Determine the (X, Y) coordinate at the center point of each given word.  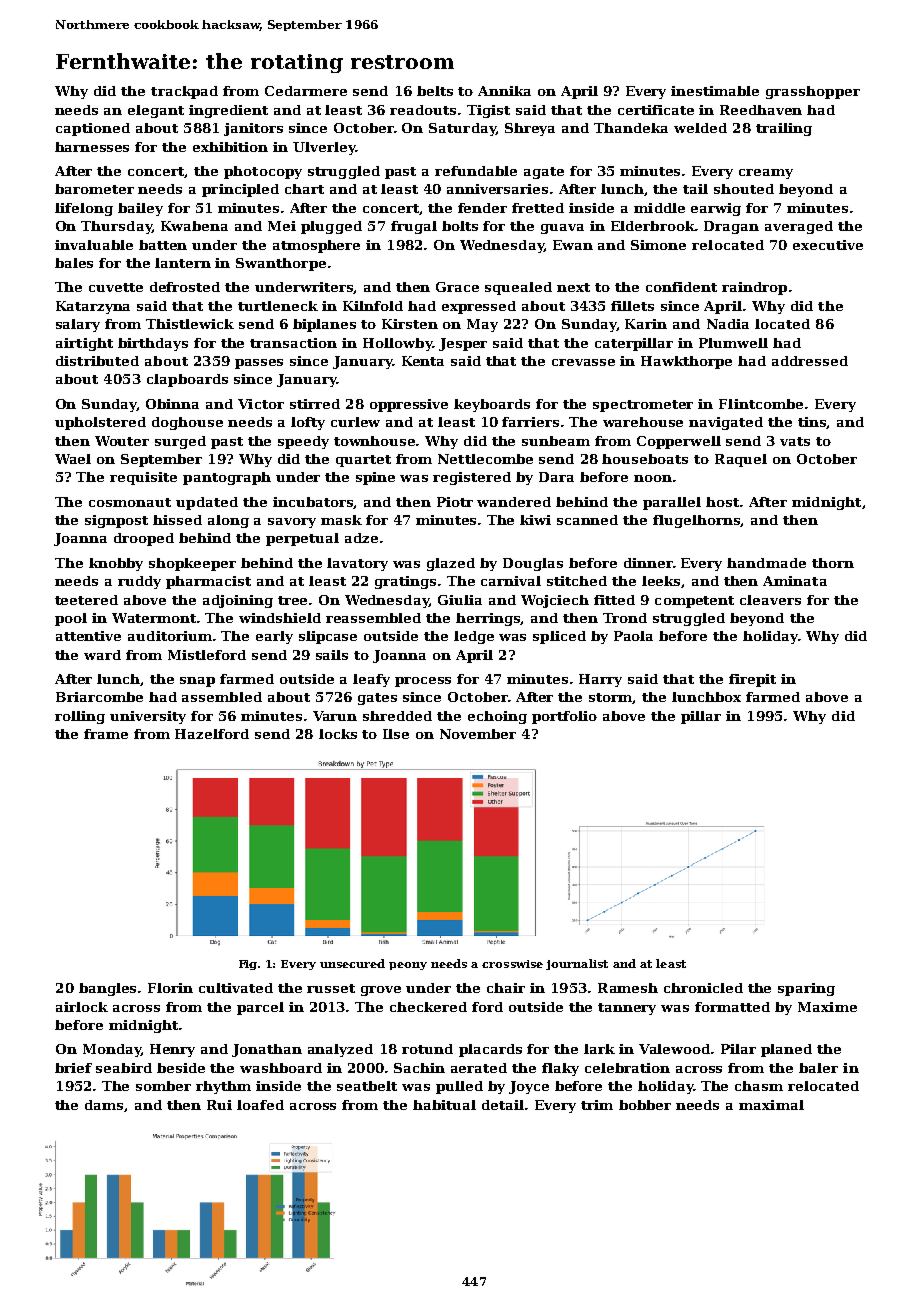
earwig (716, 209)
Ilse (396, 734)
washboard (281, 1068)
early (274, 637)
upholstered (100, 423)
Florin (170, 988)
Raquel (741, 460)
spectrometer (643, 406)
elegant (156, 111)
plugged (331, 227)
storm (611, 698)
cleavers (770, 600)
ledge (474, 637)
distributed (97, 361)
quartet (363, 461)
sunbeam (556, 441)
